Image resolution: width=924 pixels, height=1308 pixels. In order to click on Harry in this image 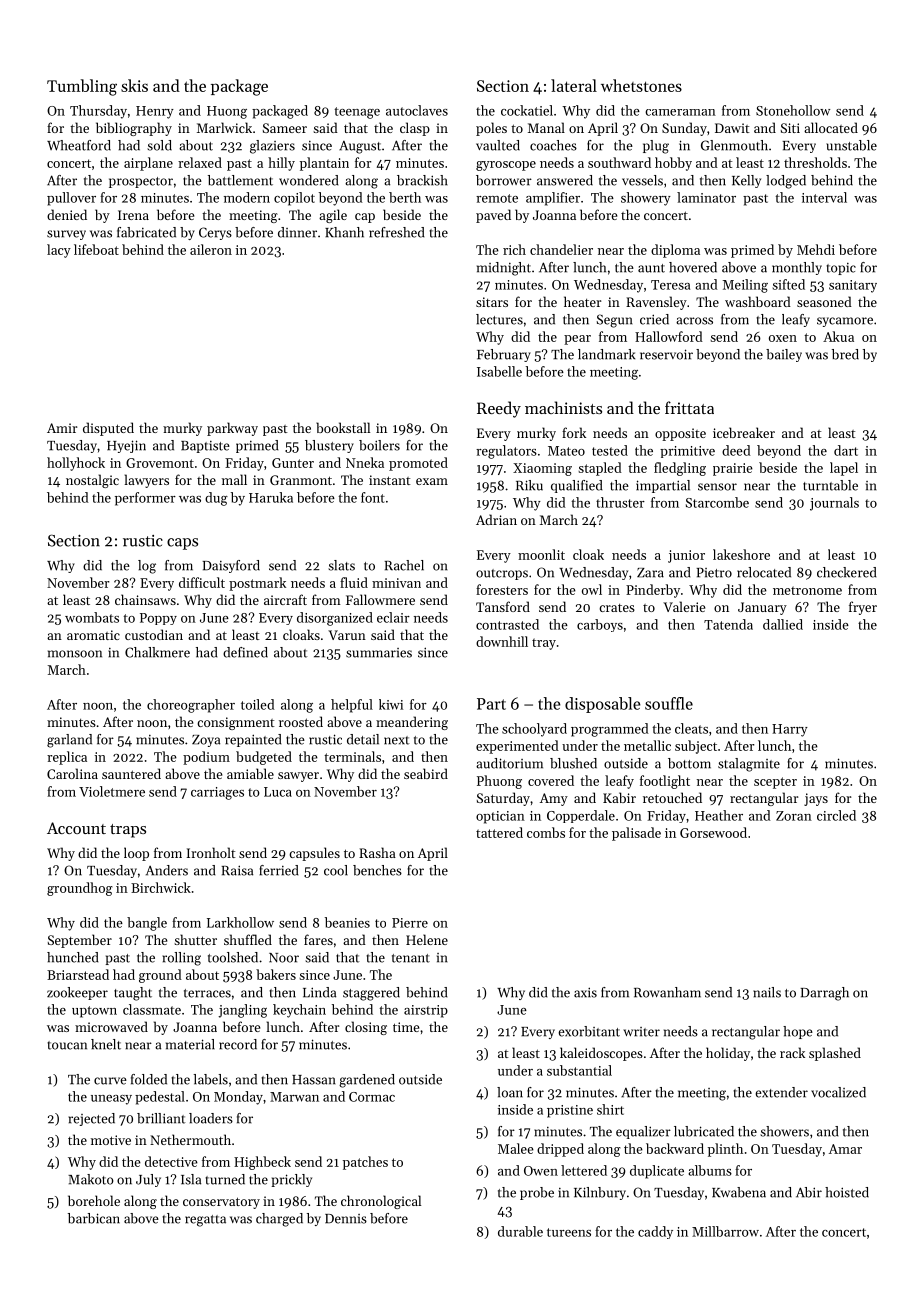, I will do `click(790, 730)`.
